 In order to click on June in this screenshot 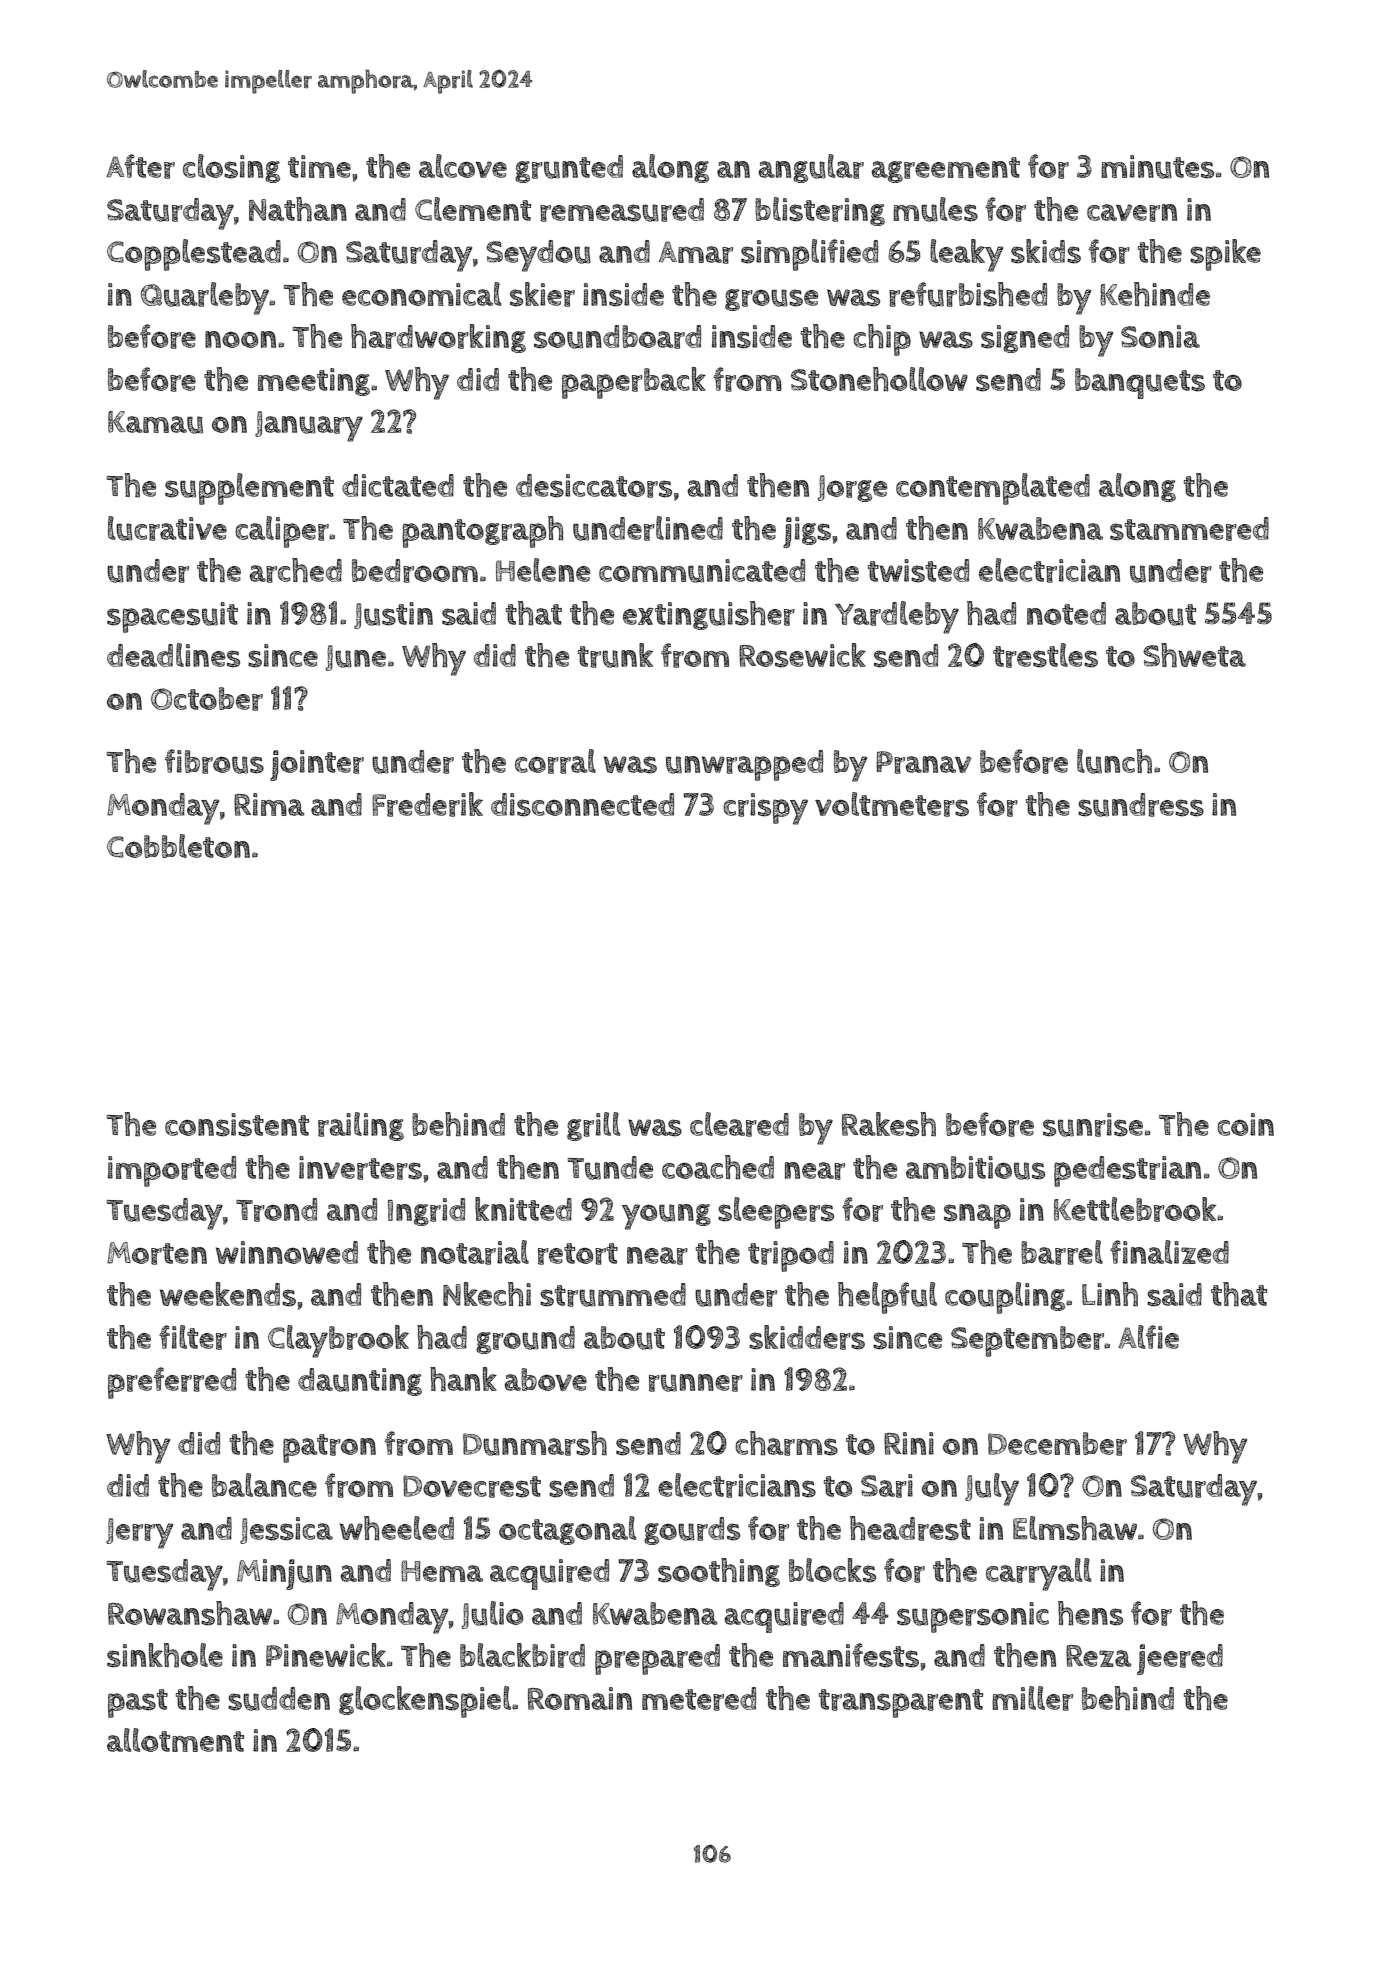, I will do `click(356, 658)`.
